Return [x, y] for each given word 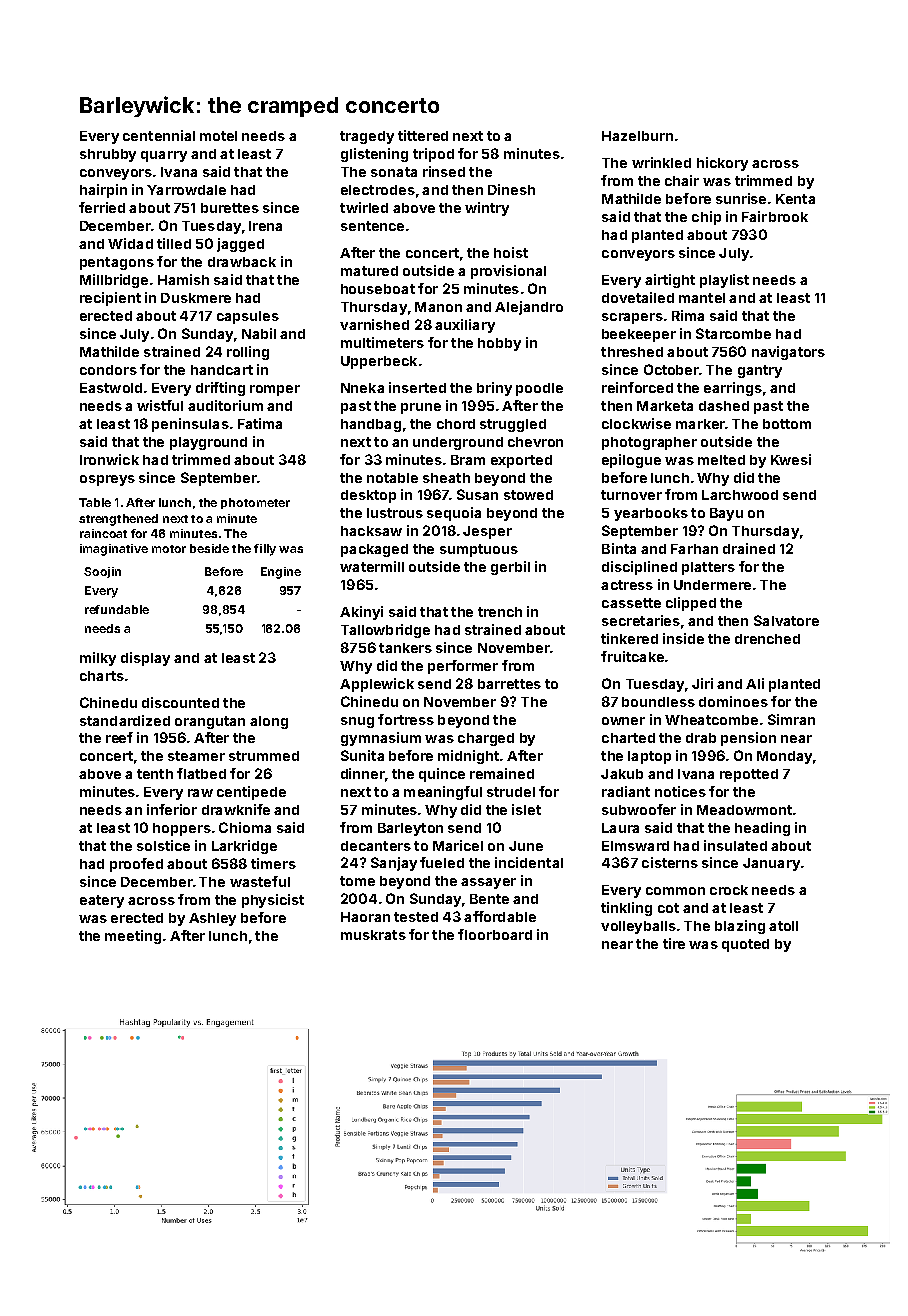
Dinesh [511, 189]
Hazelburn [637, 136]
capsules [248, 317]
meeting [133, 937]
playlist [724, 281]
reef [119, 737]
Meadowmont [744, 810]
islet [526, 809]
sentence [372, 226]
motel [218, 136]
